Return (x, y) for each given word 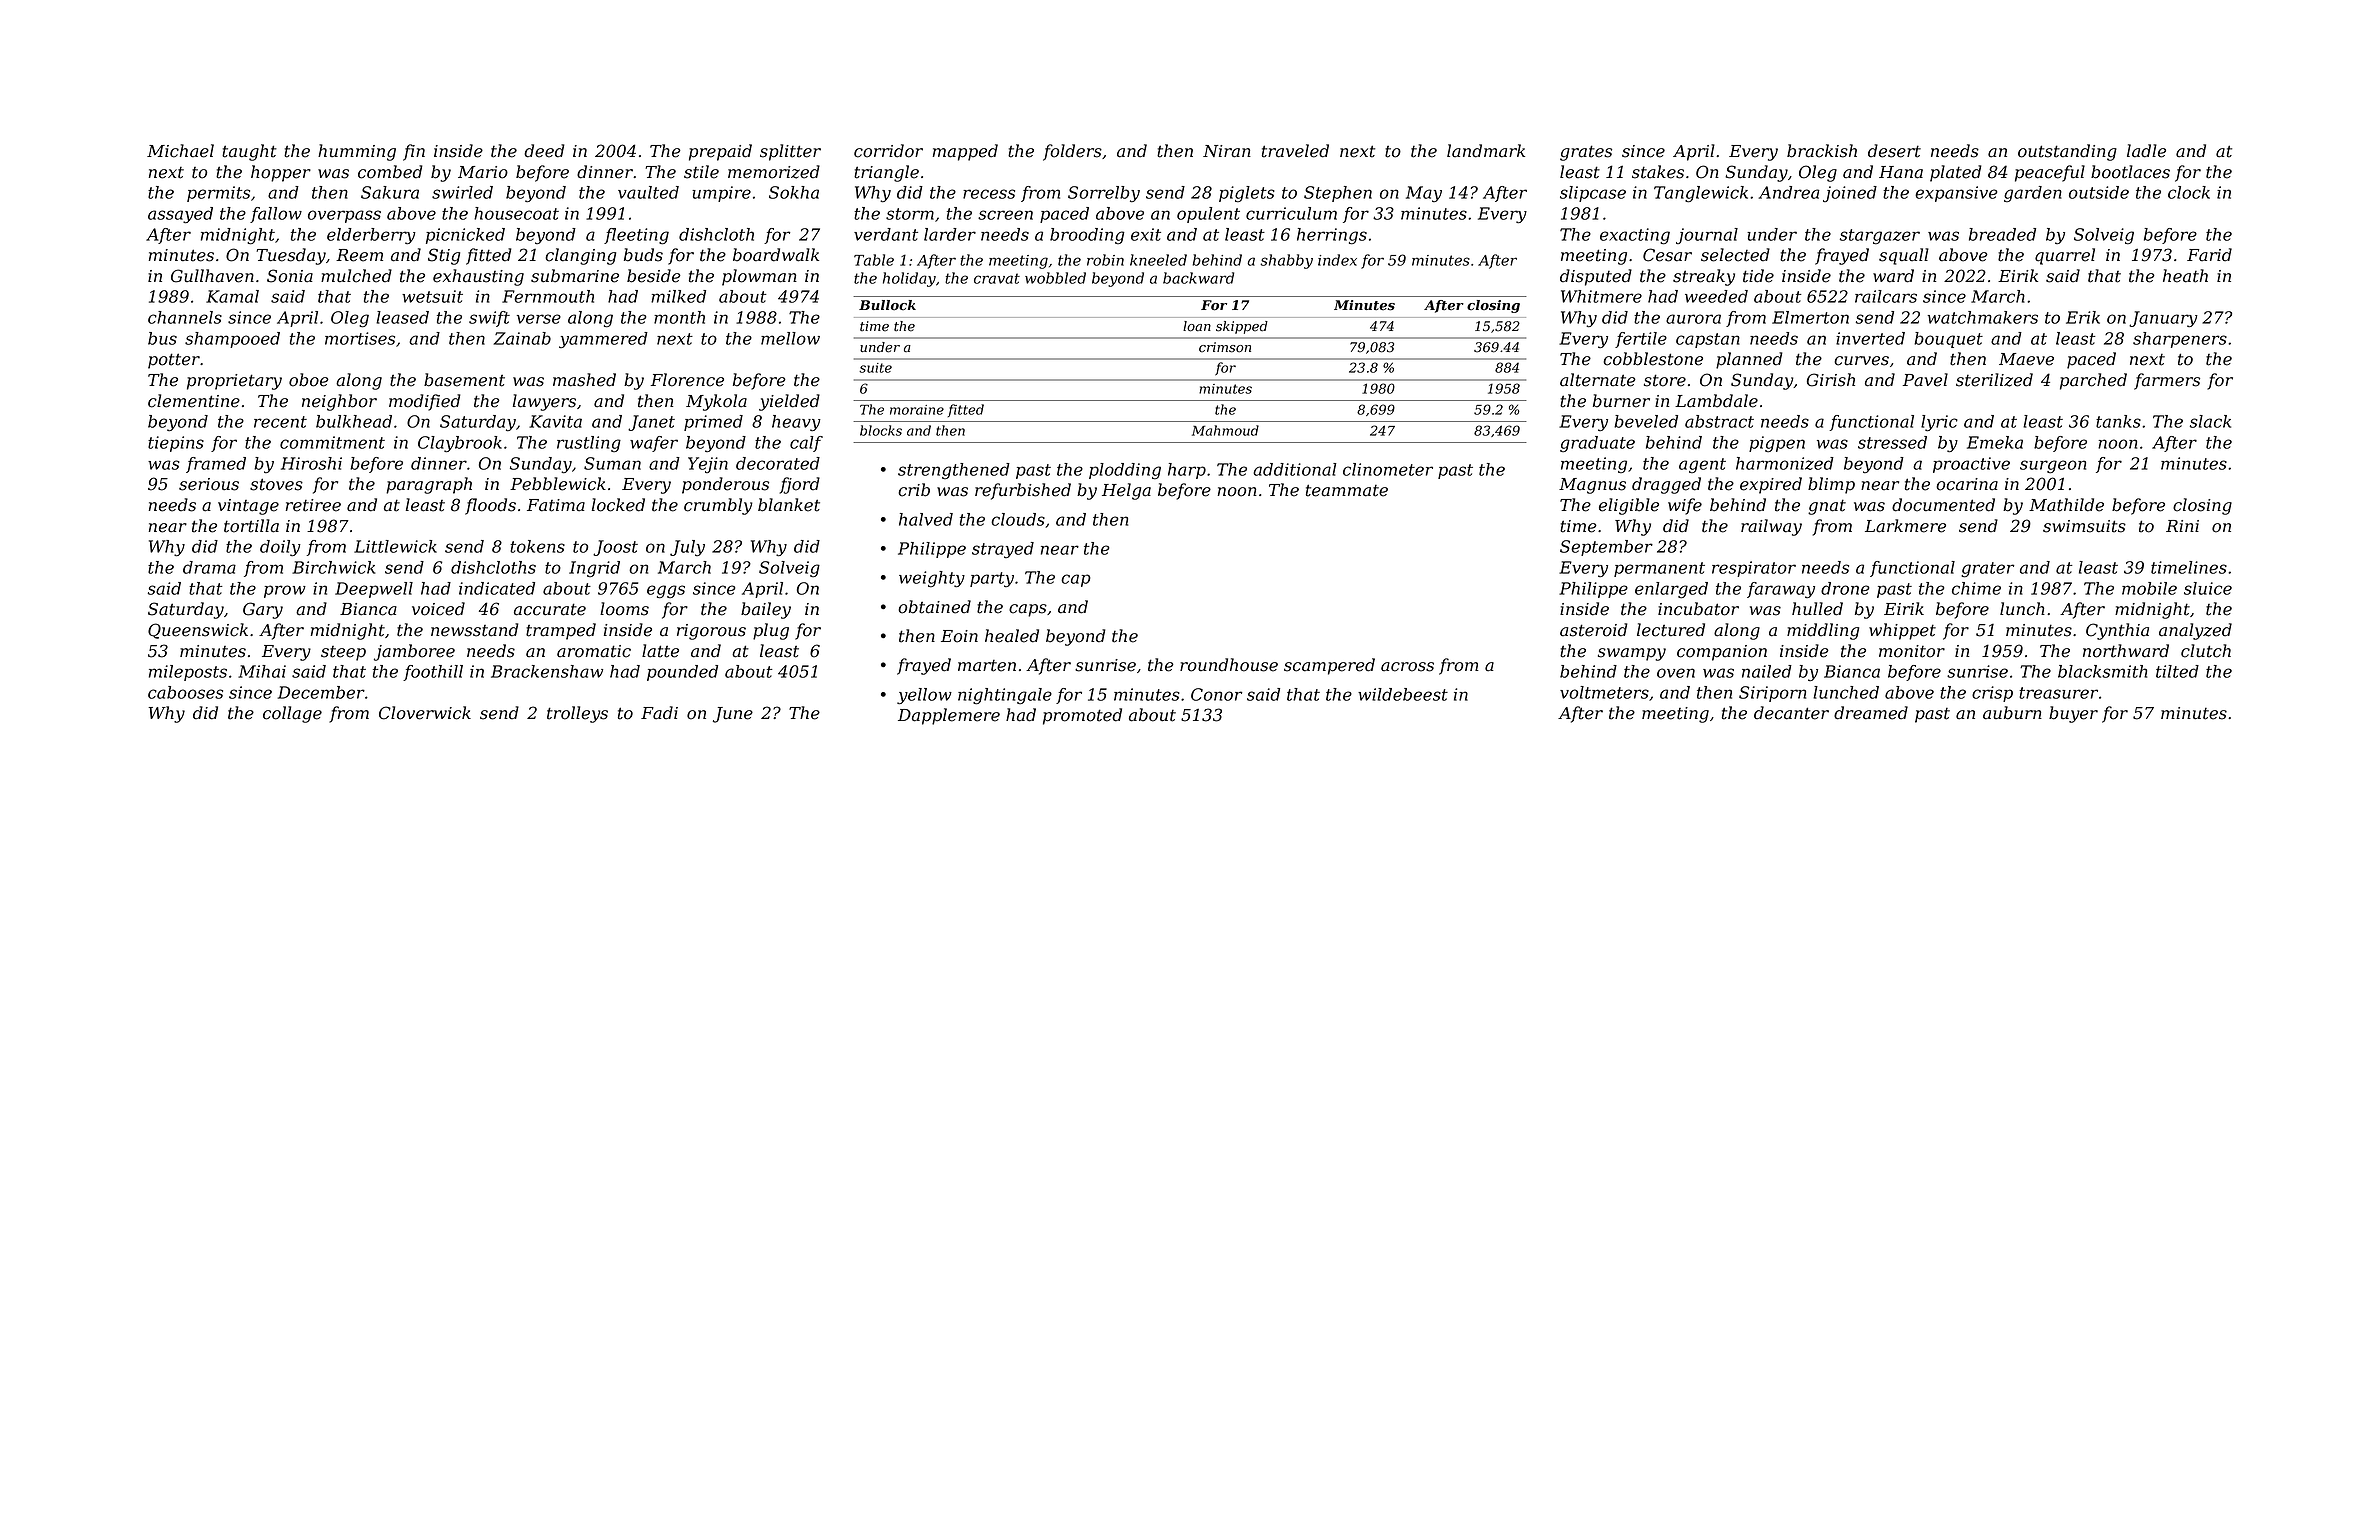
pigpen (1777, 444)
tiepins (176, 444)
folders (1072, 152)
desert (1894, 151)
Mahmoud (1225, 430)
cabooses (185, 692)
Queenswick (198, 631)
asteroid (1594, 630)
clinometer (1388, 469)
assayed (180, 215)
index (1337, 260)
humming (357, 152)
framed (216, 465)
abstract (1719, 421)
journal (1707, 236)
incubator (1698, 609)
